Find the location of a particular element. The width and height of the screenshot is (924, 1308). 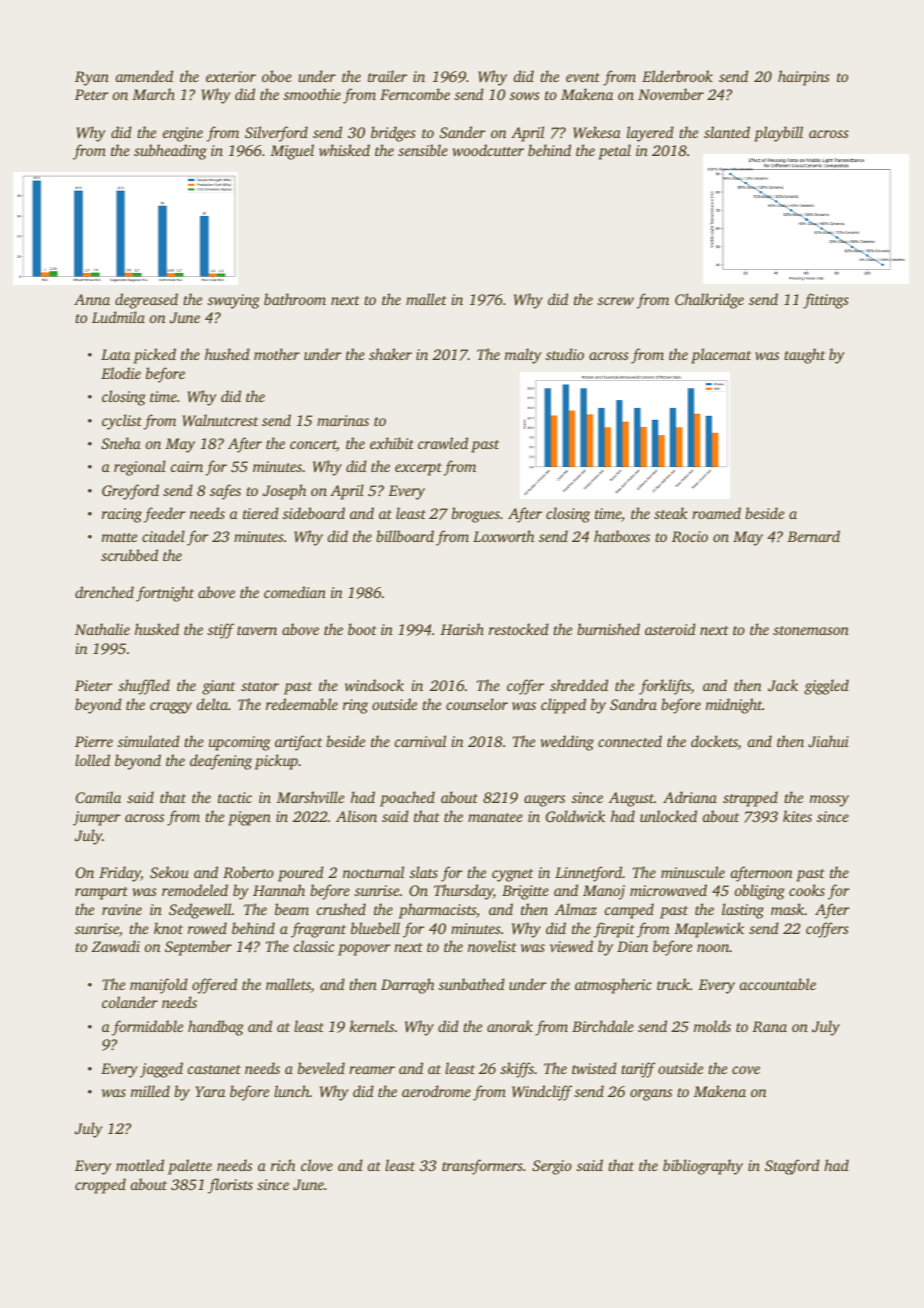

Roberto is located at coordinates (248, 872).
